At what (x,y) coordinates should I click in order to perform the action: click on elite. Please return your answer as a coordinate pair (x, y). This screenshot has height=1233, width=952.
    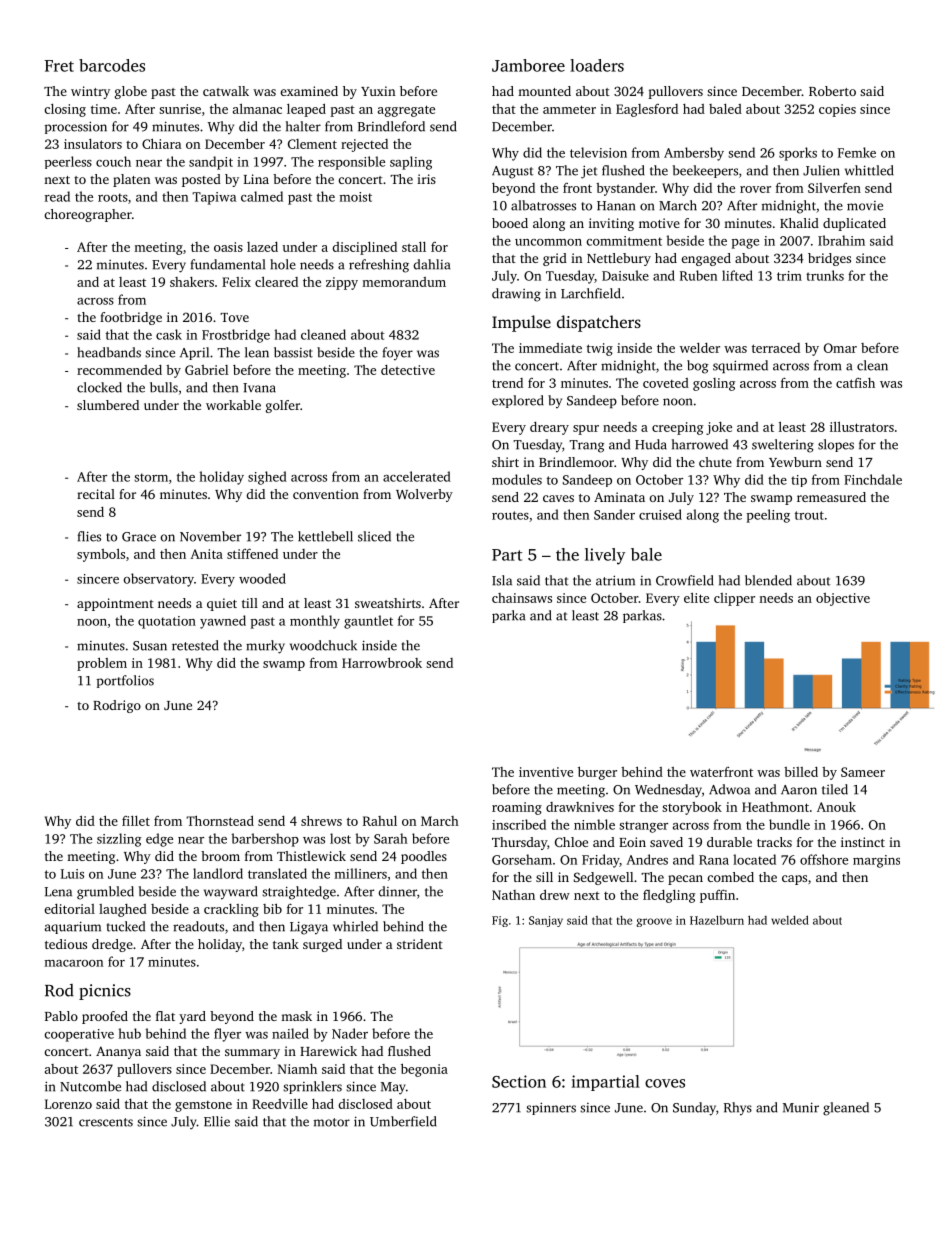
    Looking at the image, I should click on (696, 597).
